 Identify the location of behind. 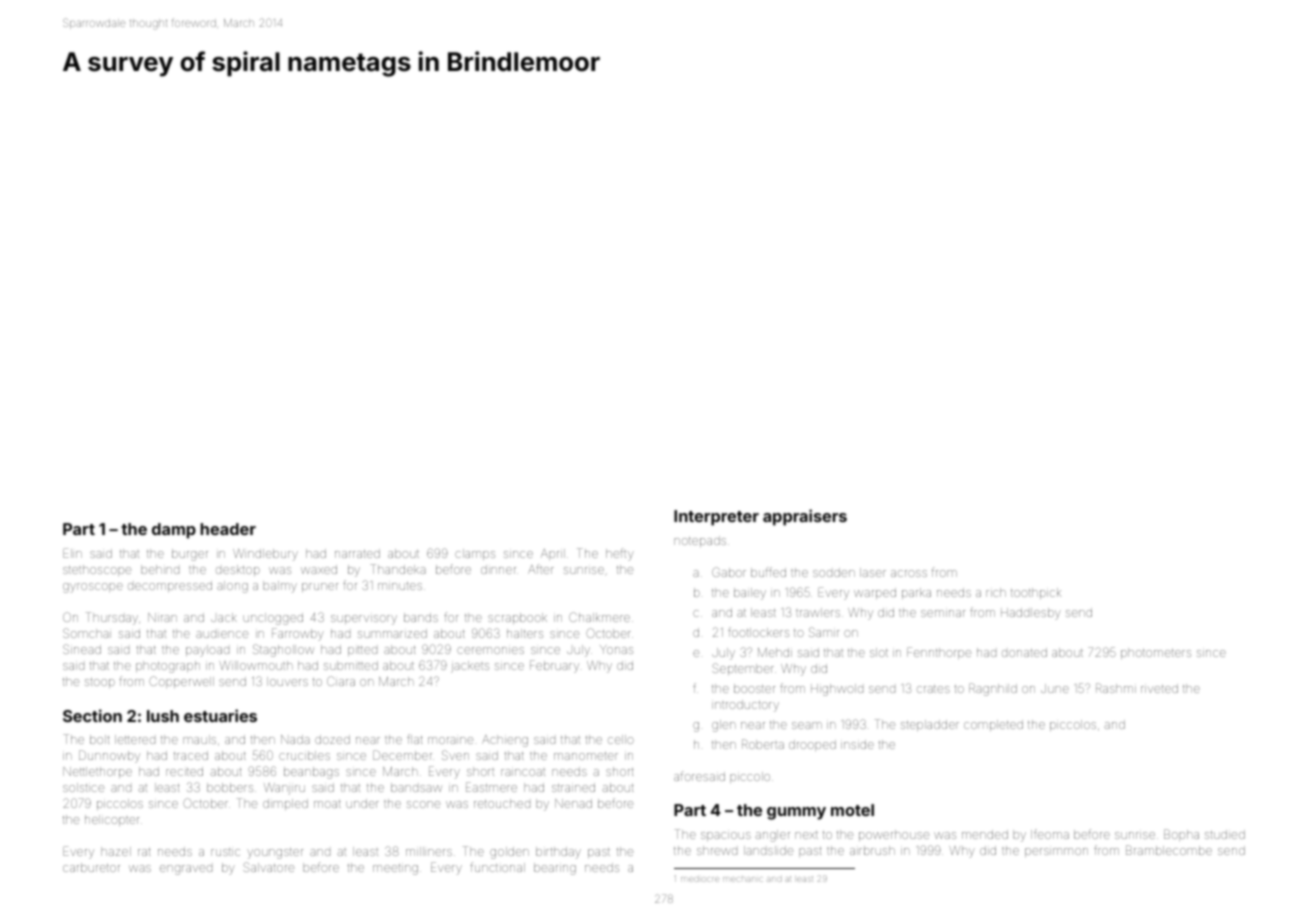
(160, 569).
